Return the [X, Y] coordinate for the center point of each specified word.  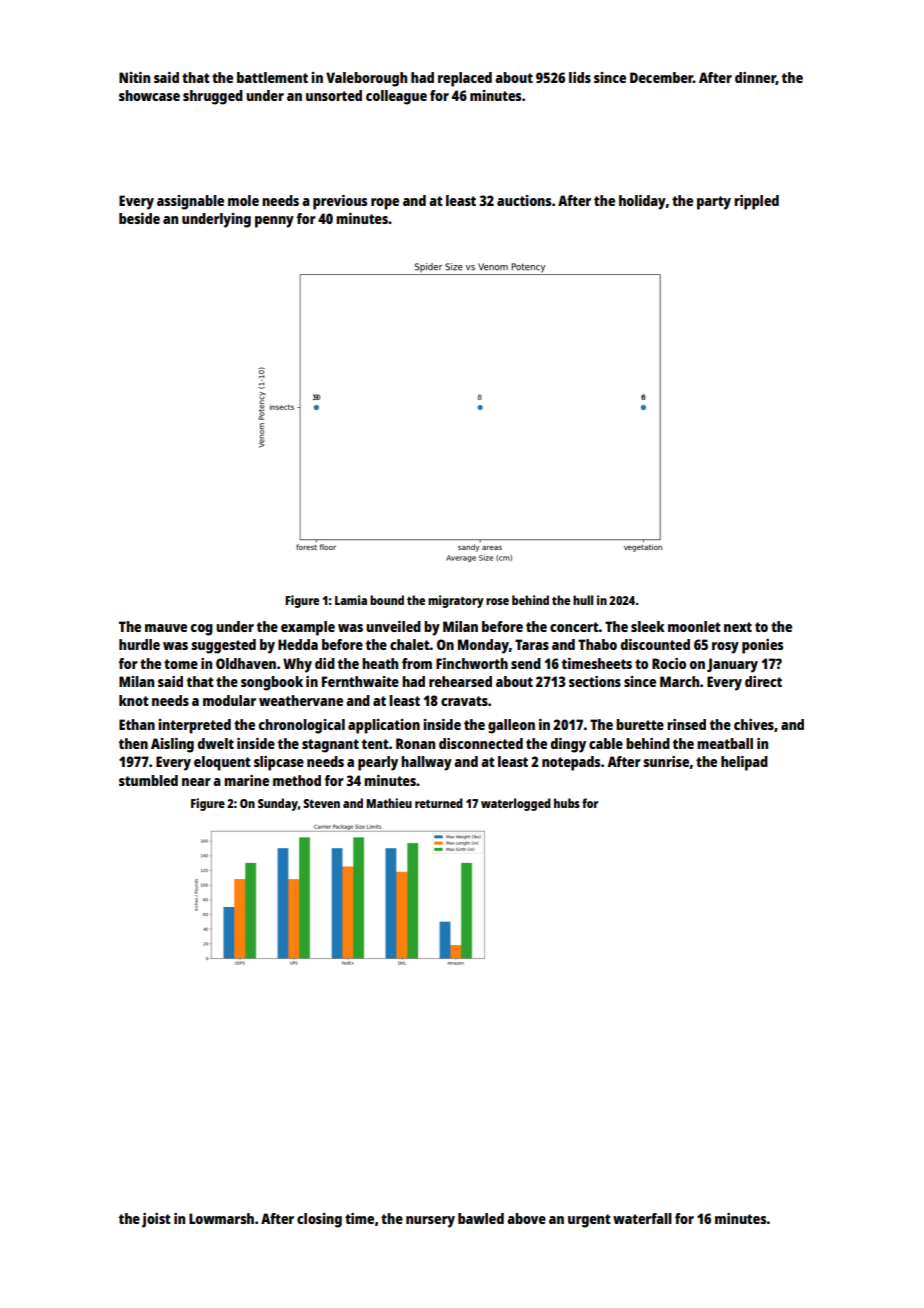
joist [156, 1220]
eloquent [222, 763]
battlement [272, 77]
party [714, 203]
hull [583, 600]
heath [380, 663]
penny [274, 222]
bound [387, 600]
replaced [465, 79]
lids [580, 77]
